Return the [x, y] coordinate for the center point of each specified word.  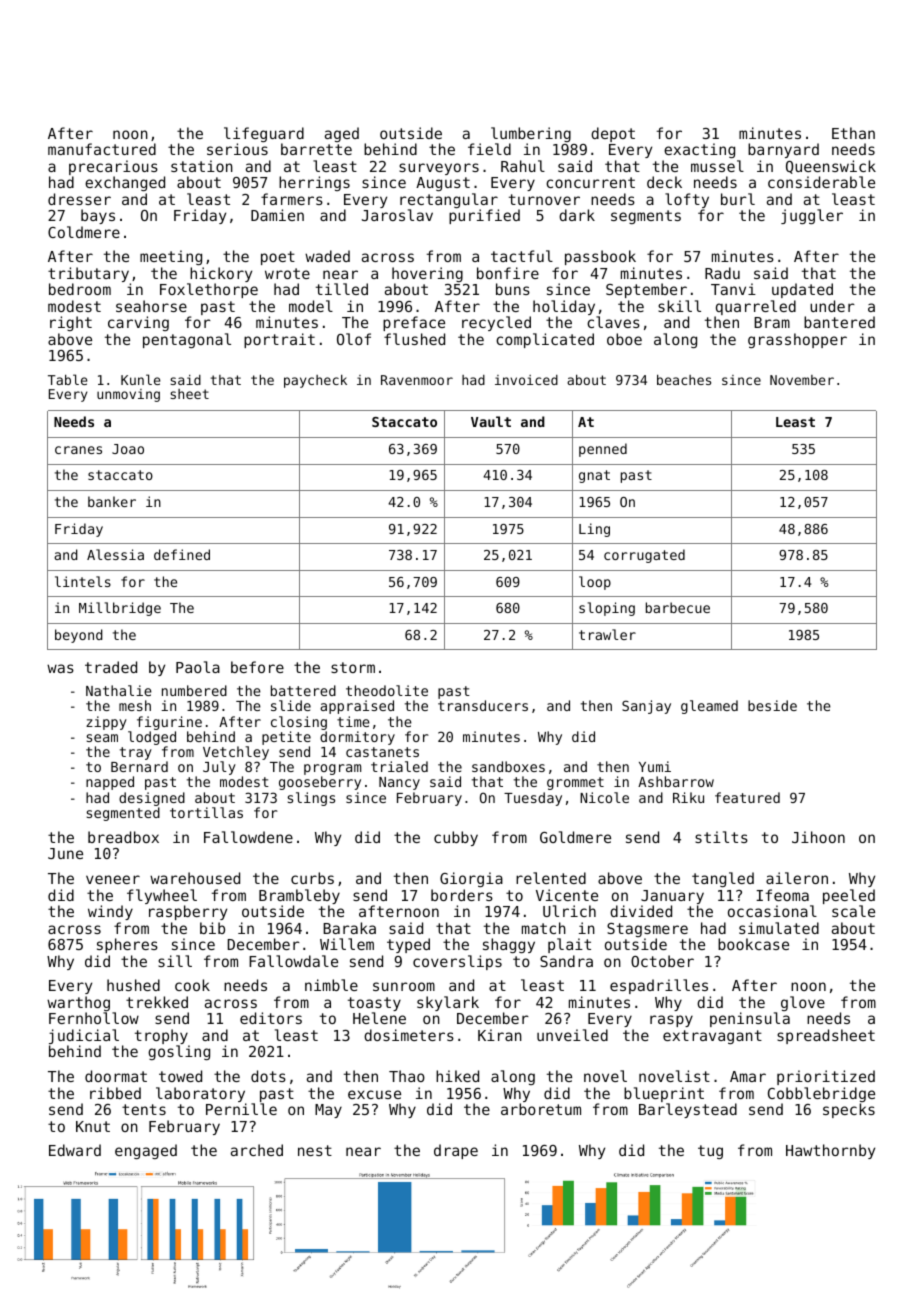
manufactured [102, 149]
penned [603, 450]
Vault [491, 421]
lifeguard [264, 134]
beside [772, 705]
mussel [717, 166]
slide [291, 705]
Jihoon [818, 837]
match [544, 928]
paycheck [315, 381]
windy [110, 912]
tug [710, 1152]
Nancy [399, 783]
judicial [84, 1036]
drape [456, 1151]
